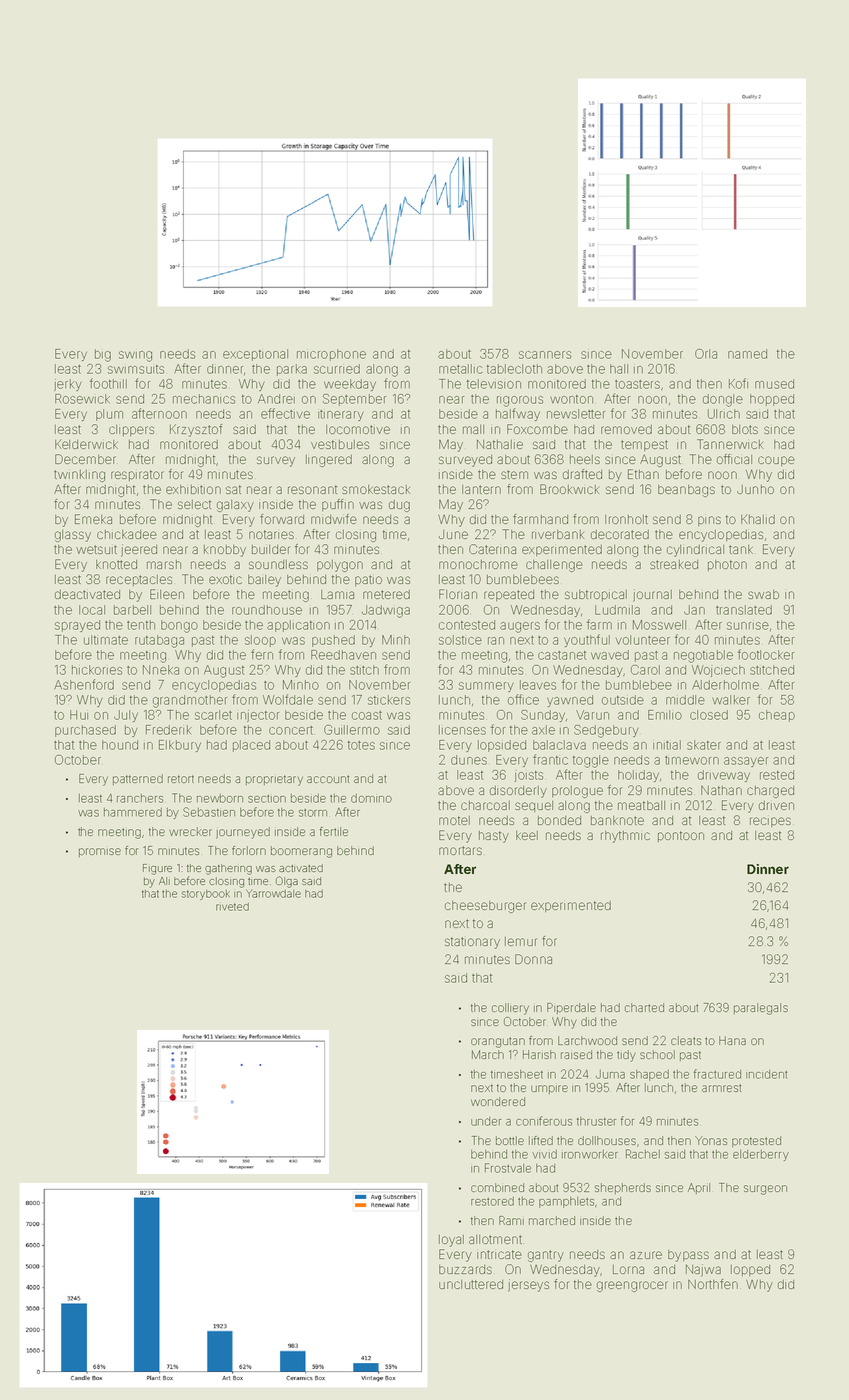 The image size is (849, 1400). Describe the element at coordinates (461, 369) in the screenshot. I see `metallic` at that location.
